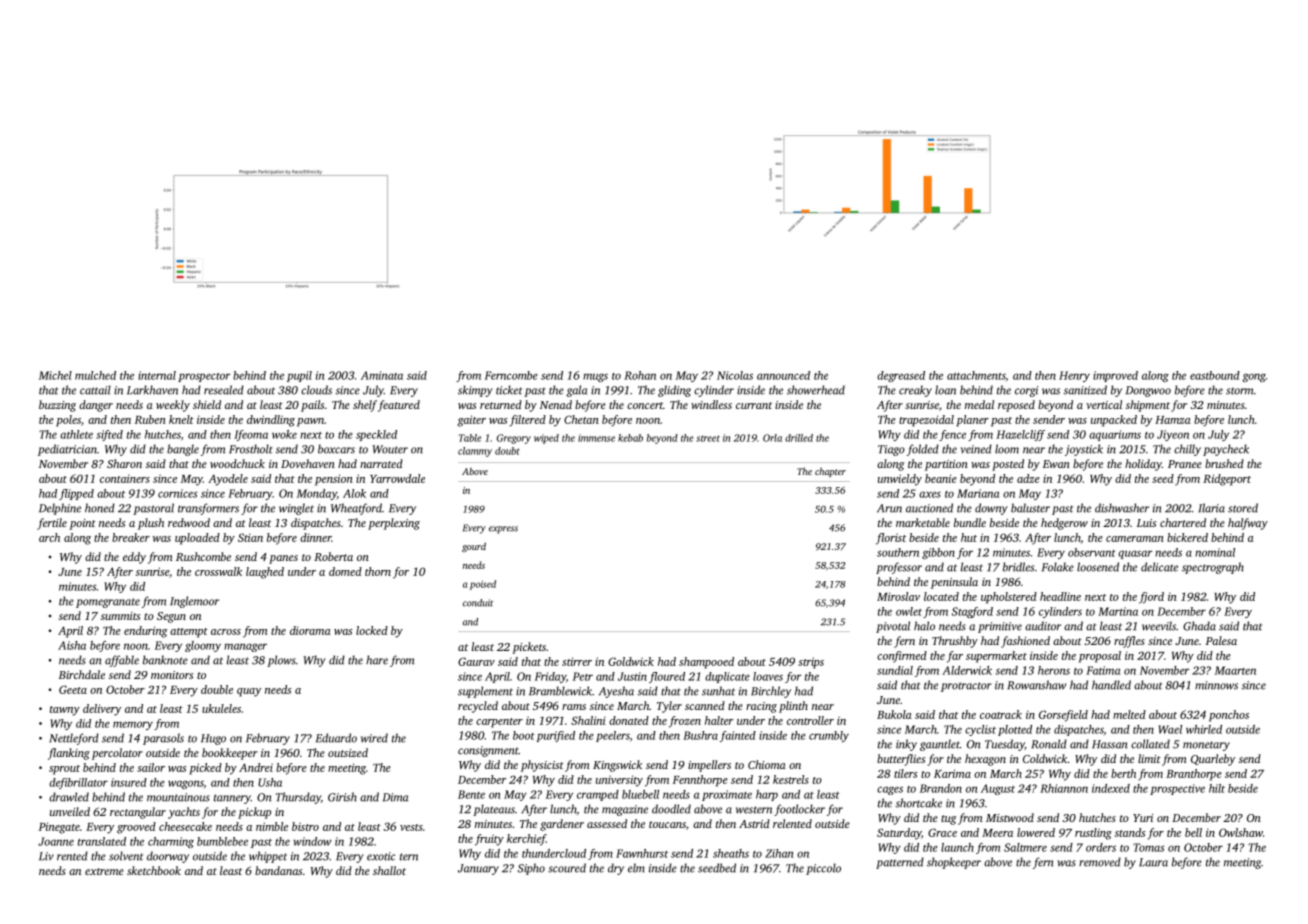 The width and height of the image is (1308, 924). I want to click on attachments, so click(976, 375).
